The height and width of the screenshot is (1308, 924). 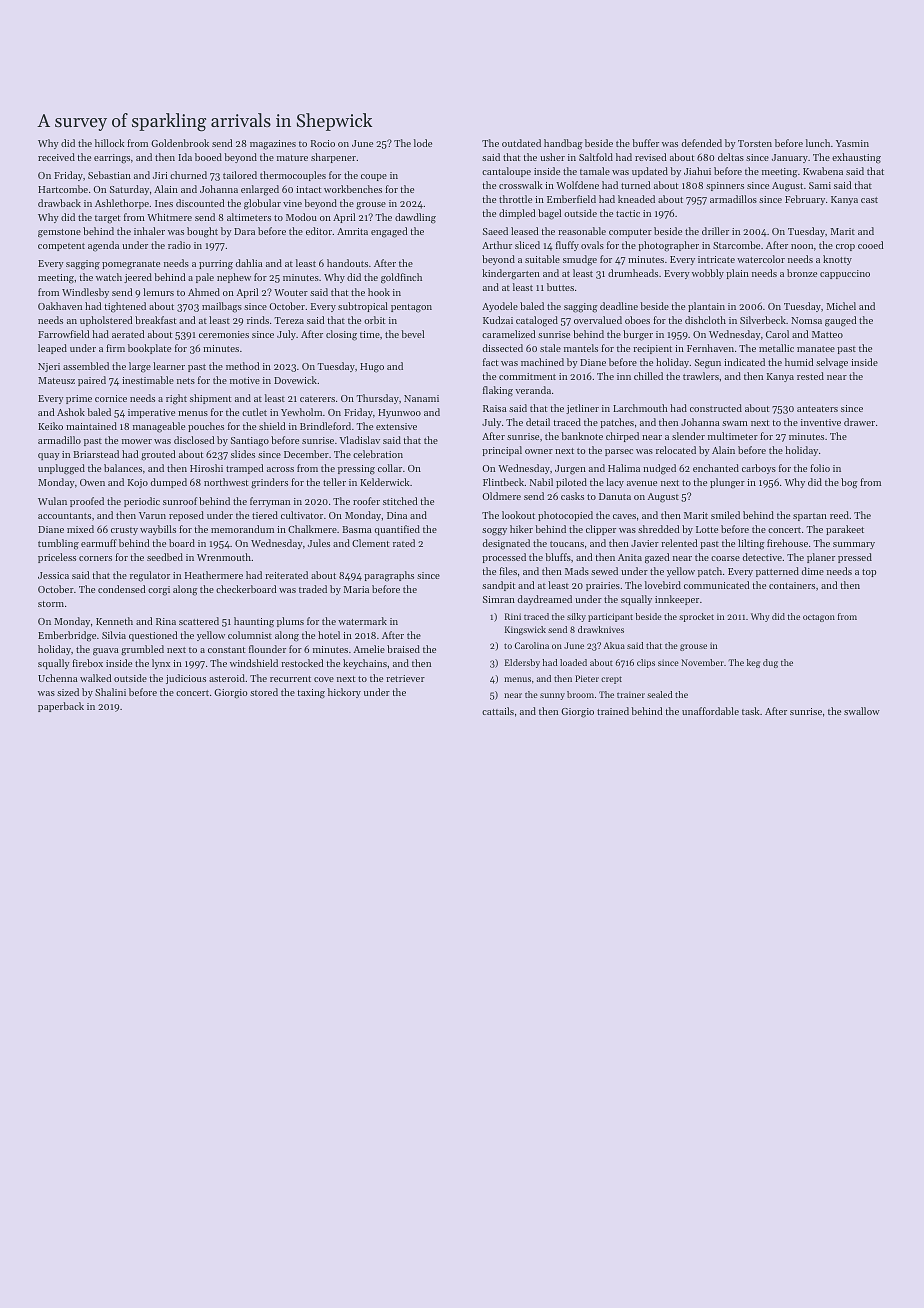 What do you see at coordinates (423, 143) in the screenshot?
I see `lode` at bounding box center [423, 143].
